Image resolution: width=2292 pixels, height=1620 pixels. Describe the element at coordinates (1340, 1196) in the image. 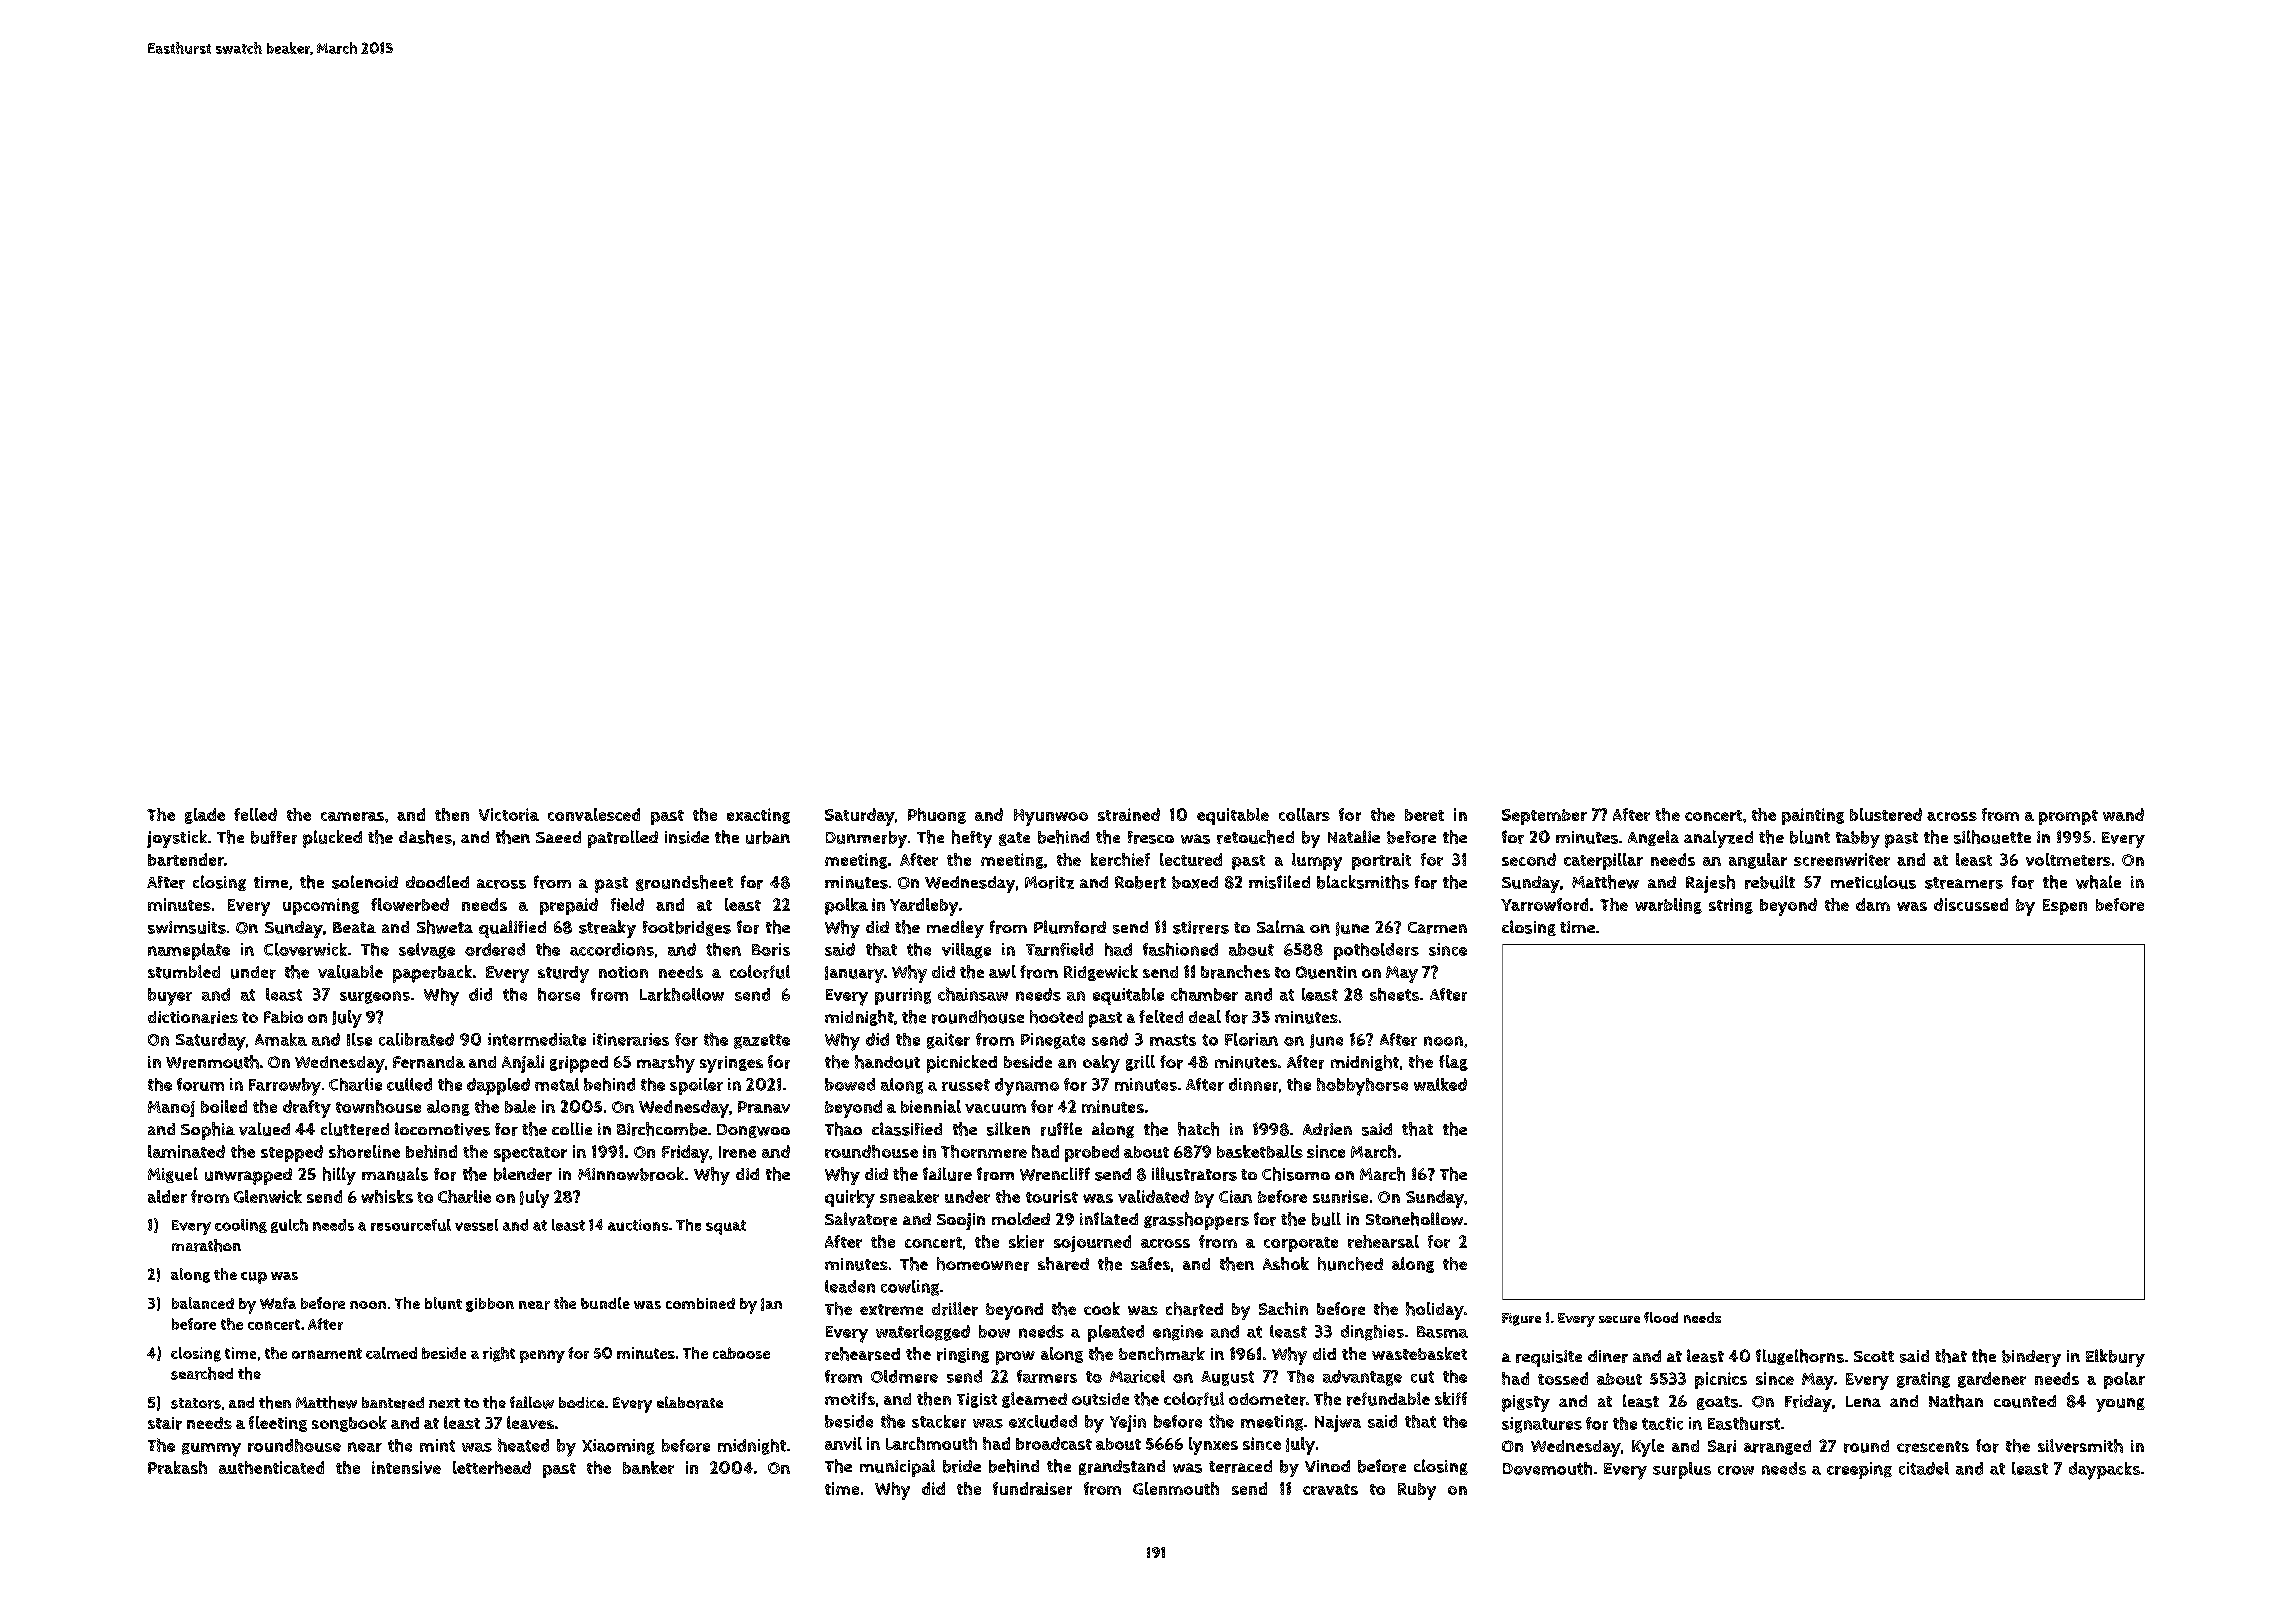

I see `sunrise` at that location.
